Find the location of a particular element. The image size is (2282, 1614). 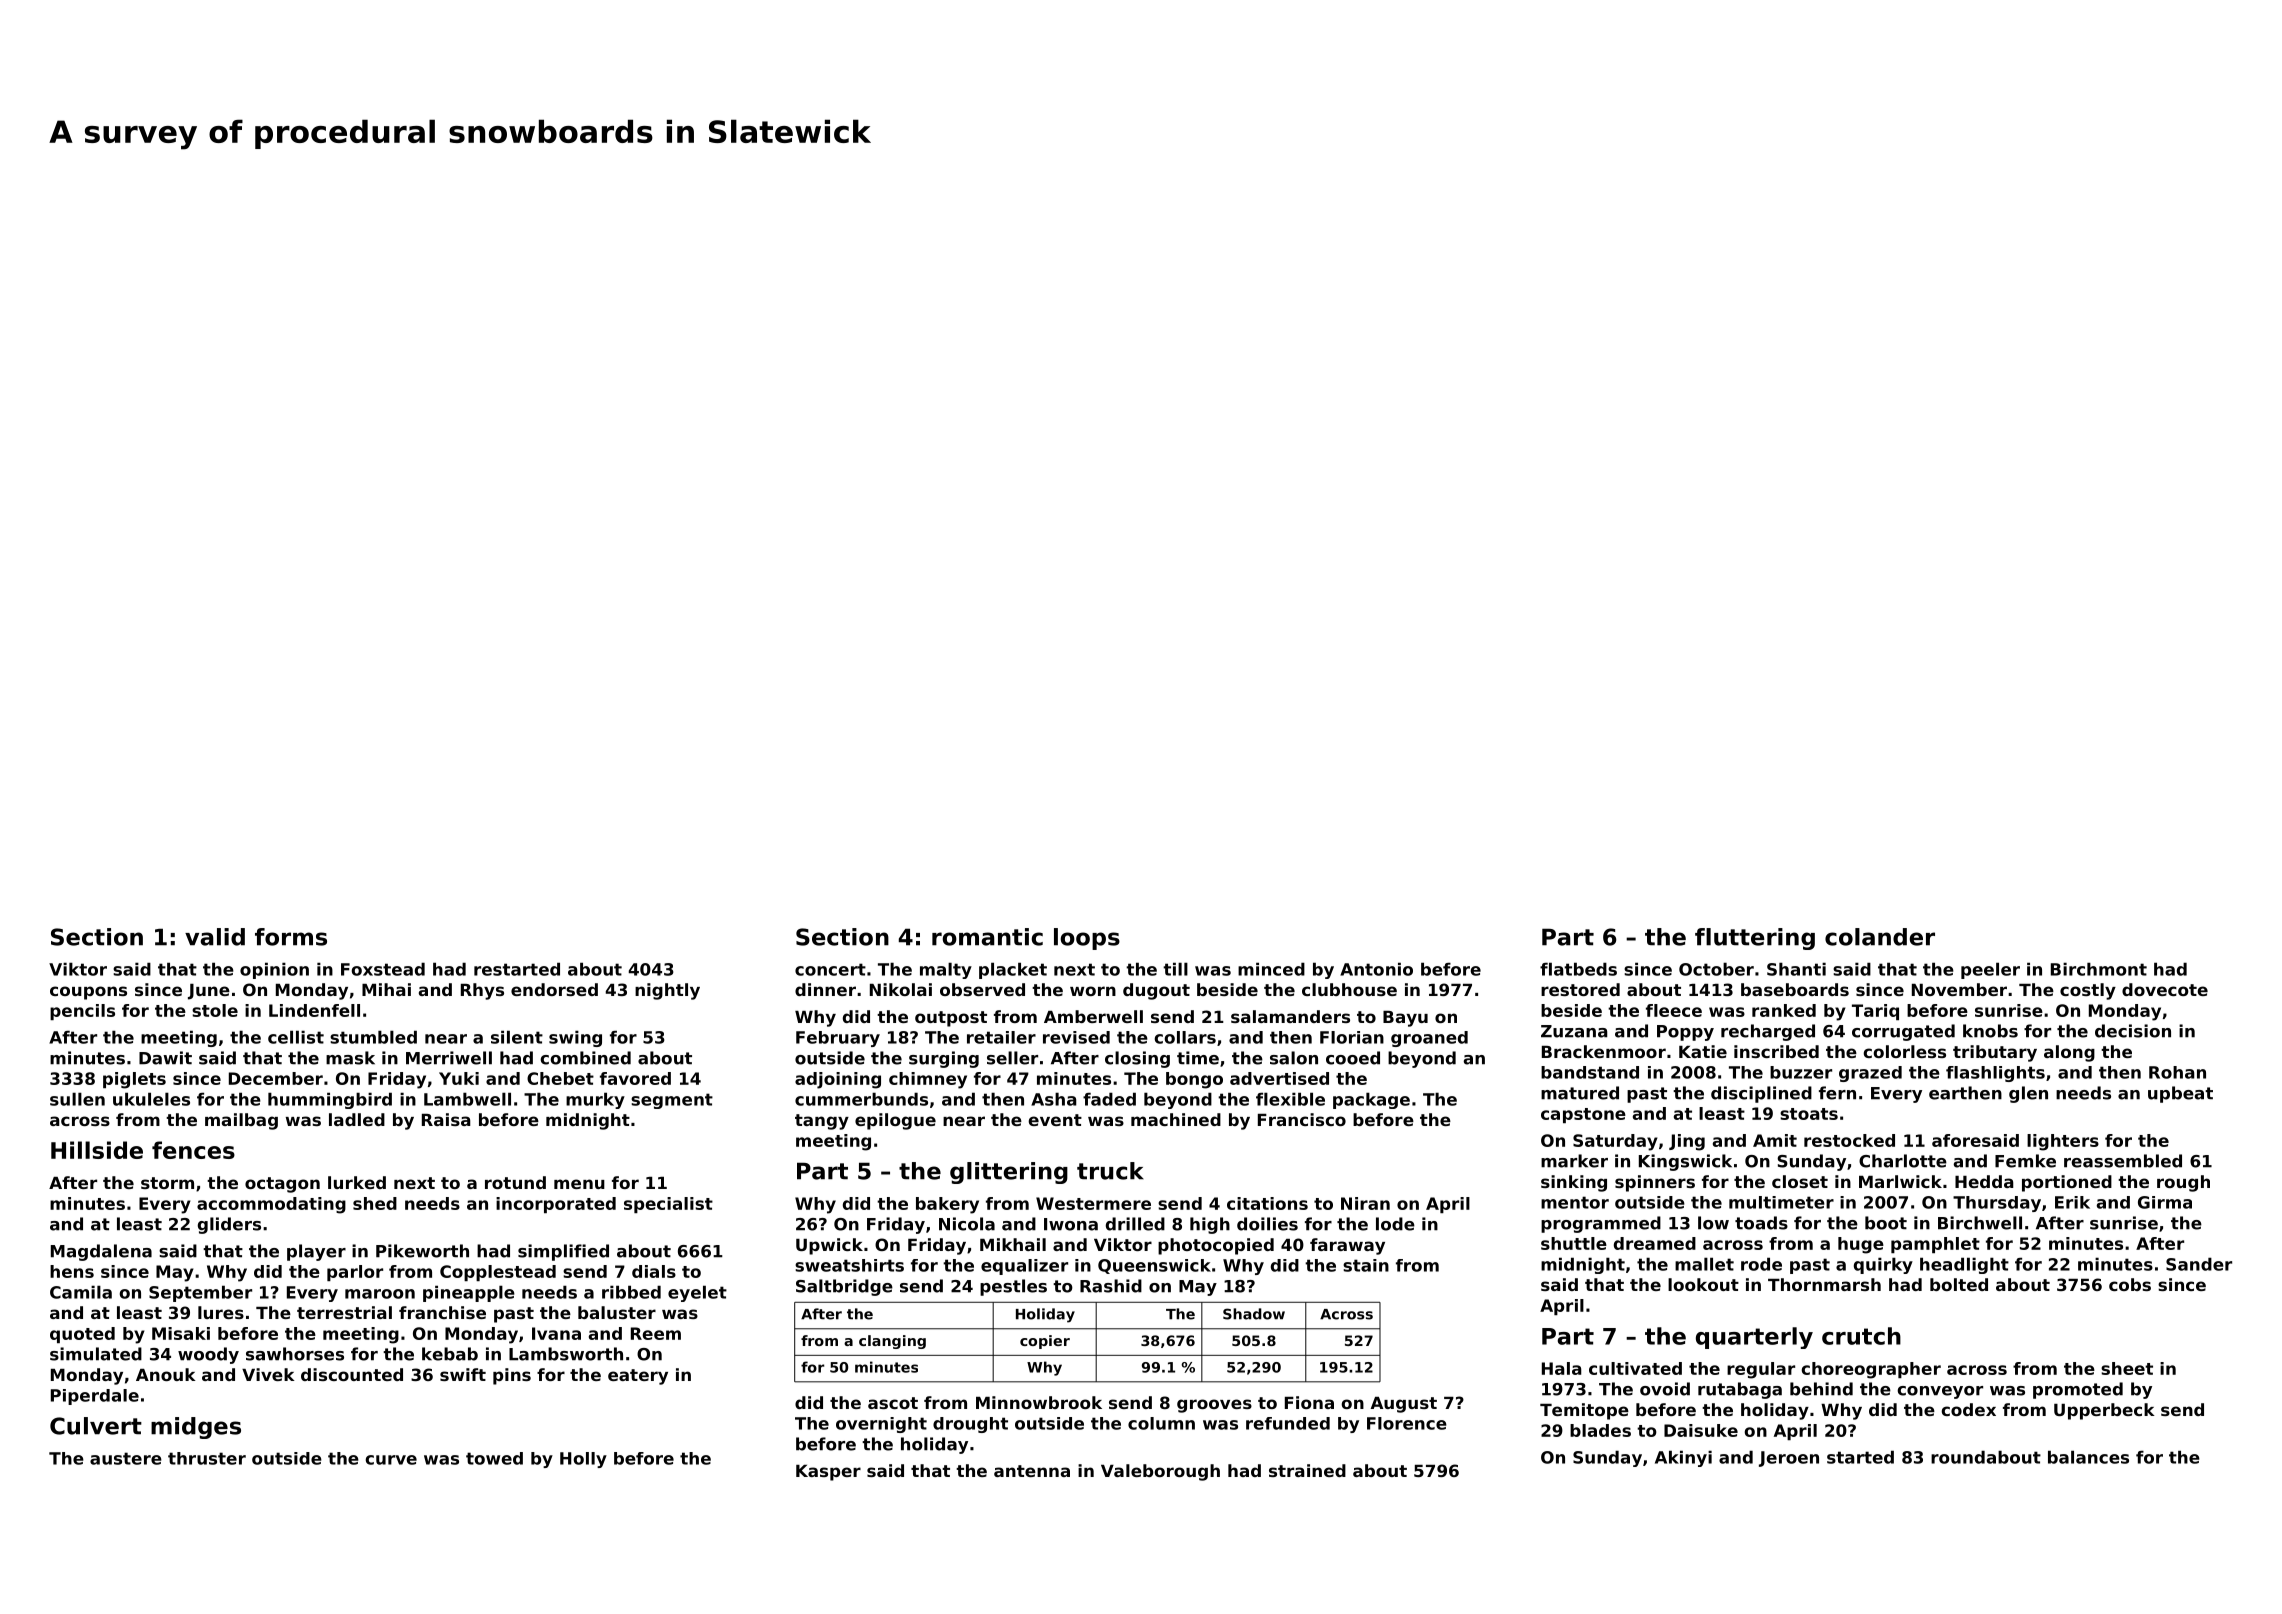

baluster is located at coordinates (617, 1312).
